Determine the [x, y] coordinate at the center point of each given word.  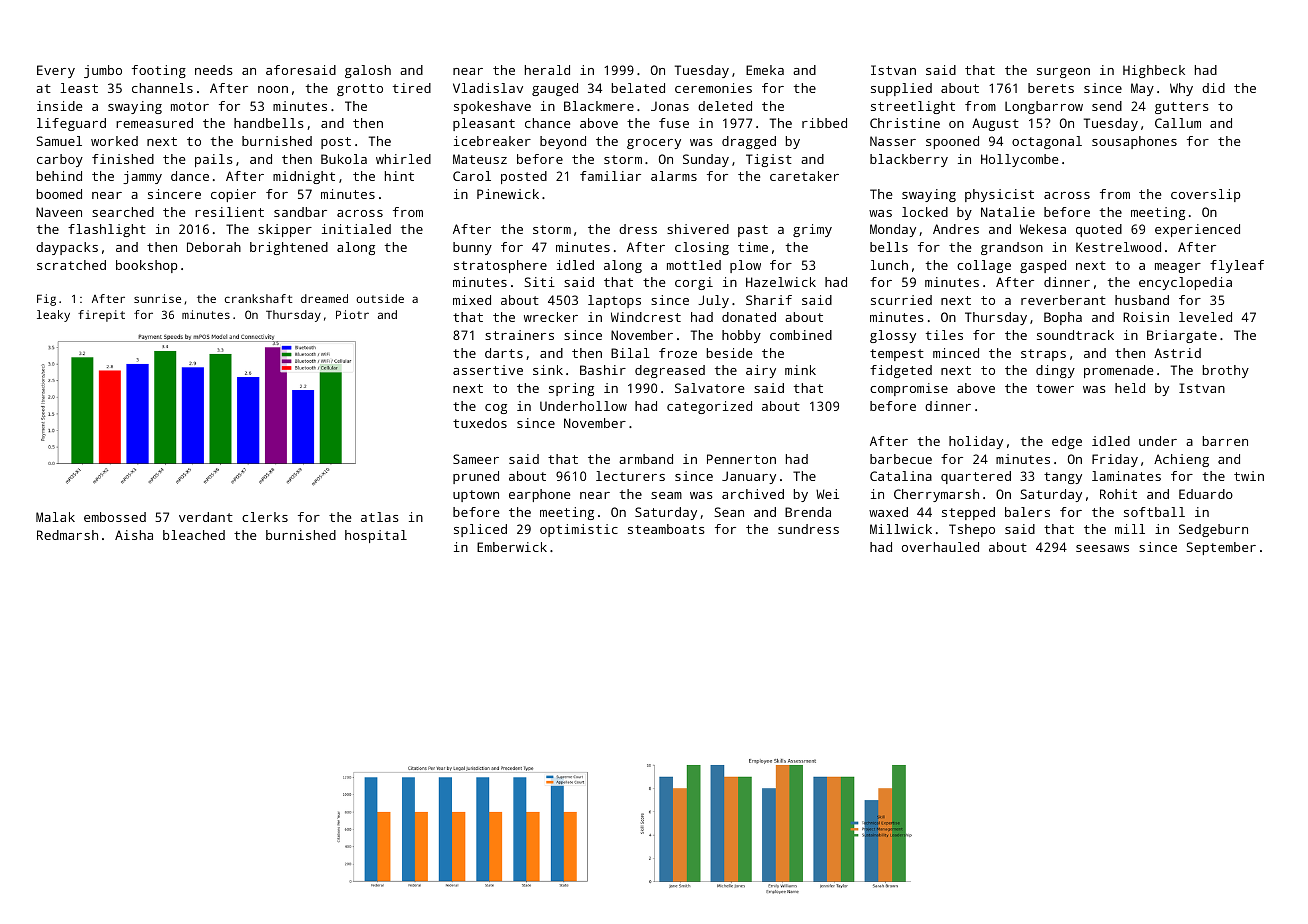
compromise [909, 389]
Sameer [476, 459]
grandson [1012, 248]
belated [638, 88]
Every [56, 71]
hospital [376, 536]
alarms [674, 176]
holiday [976, 442]
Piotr [352, 314]
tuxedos [480, 423]
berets [1051, 88]
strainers [519, 335]
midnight [304, 177]
